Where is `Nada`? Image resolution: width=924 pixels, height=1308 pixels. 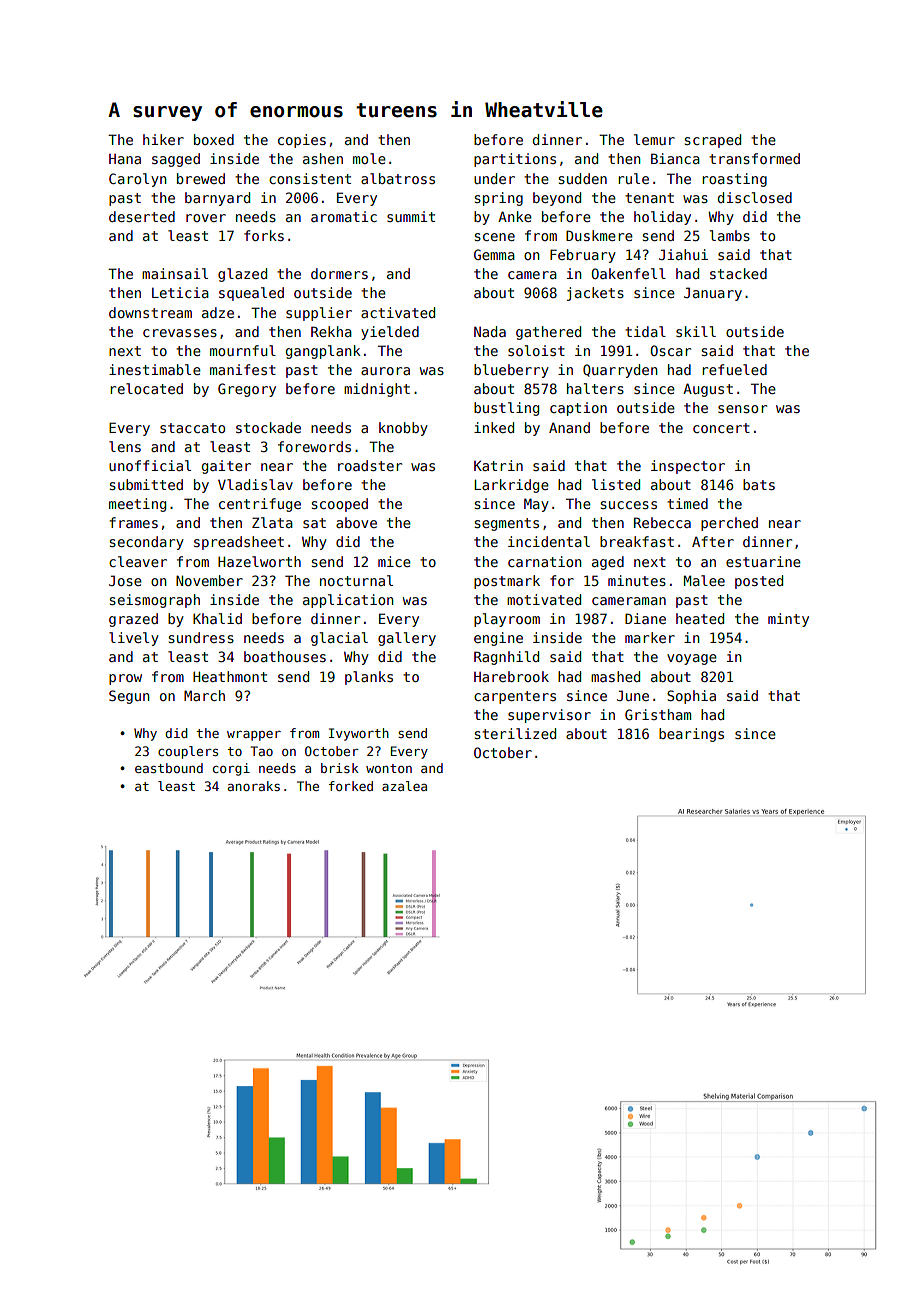
Nada is located at coordinates (490, 331).
